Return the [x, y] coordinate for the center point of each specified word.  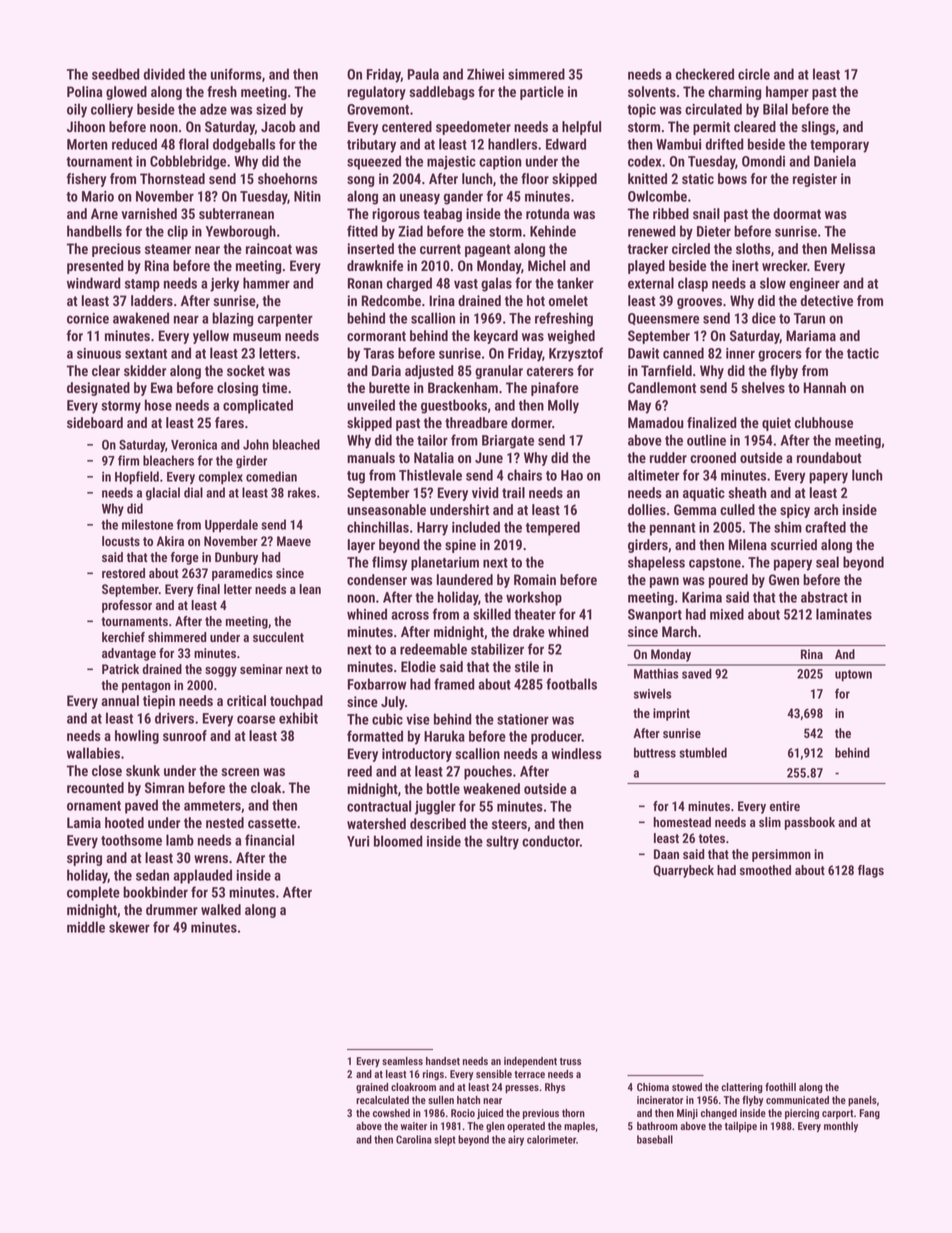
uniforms [236, 74]
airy [516, 1140]
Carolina [414, 1139]
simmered [536, 74]
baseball [655, 1139]
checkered [705, 74]
